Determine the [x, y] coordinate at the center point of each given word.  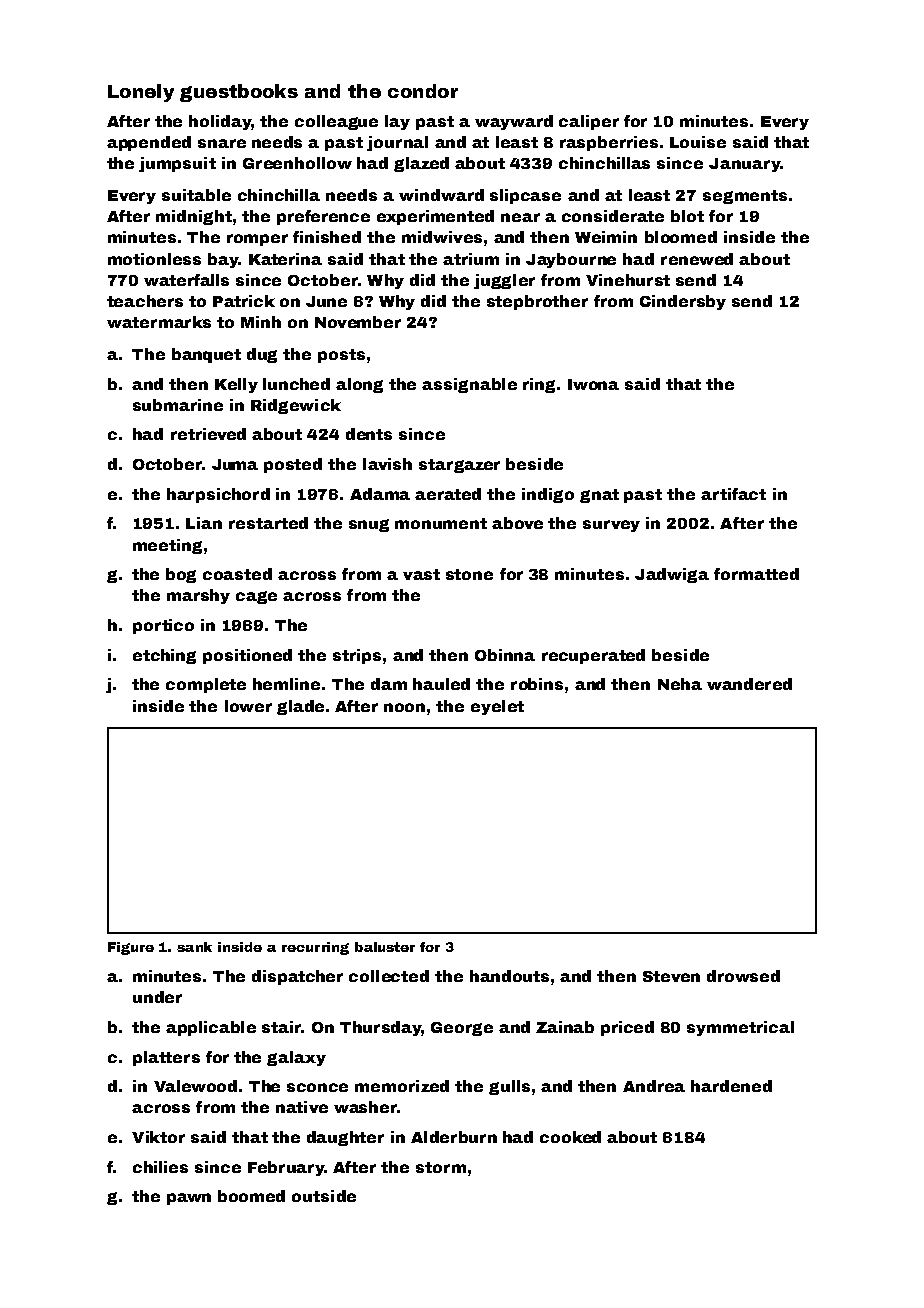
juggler [504, 281]
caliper [589, 122]
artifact [733, 494]
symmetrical [740, 1028]
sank [194, 947]
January [744, 165]
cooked [570, 1137]
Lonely [141, 93]
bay [223, 260]
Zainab [565, 1027]
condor [423, 91]
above [517, 523]
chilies [160, 1167]
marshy [198, 596]
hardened [731, 1086]
